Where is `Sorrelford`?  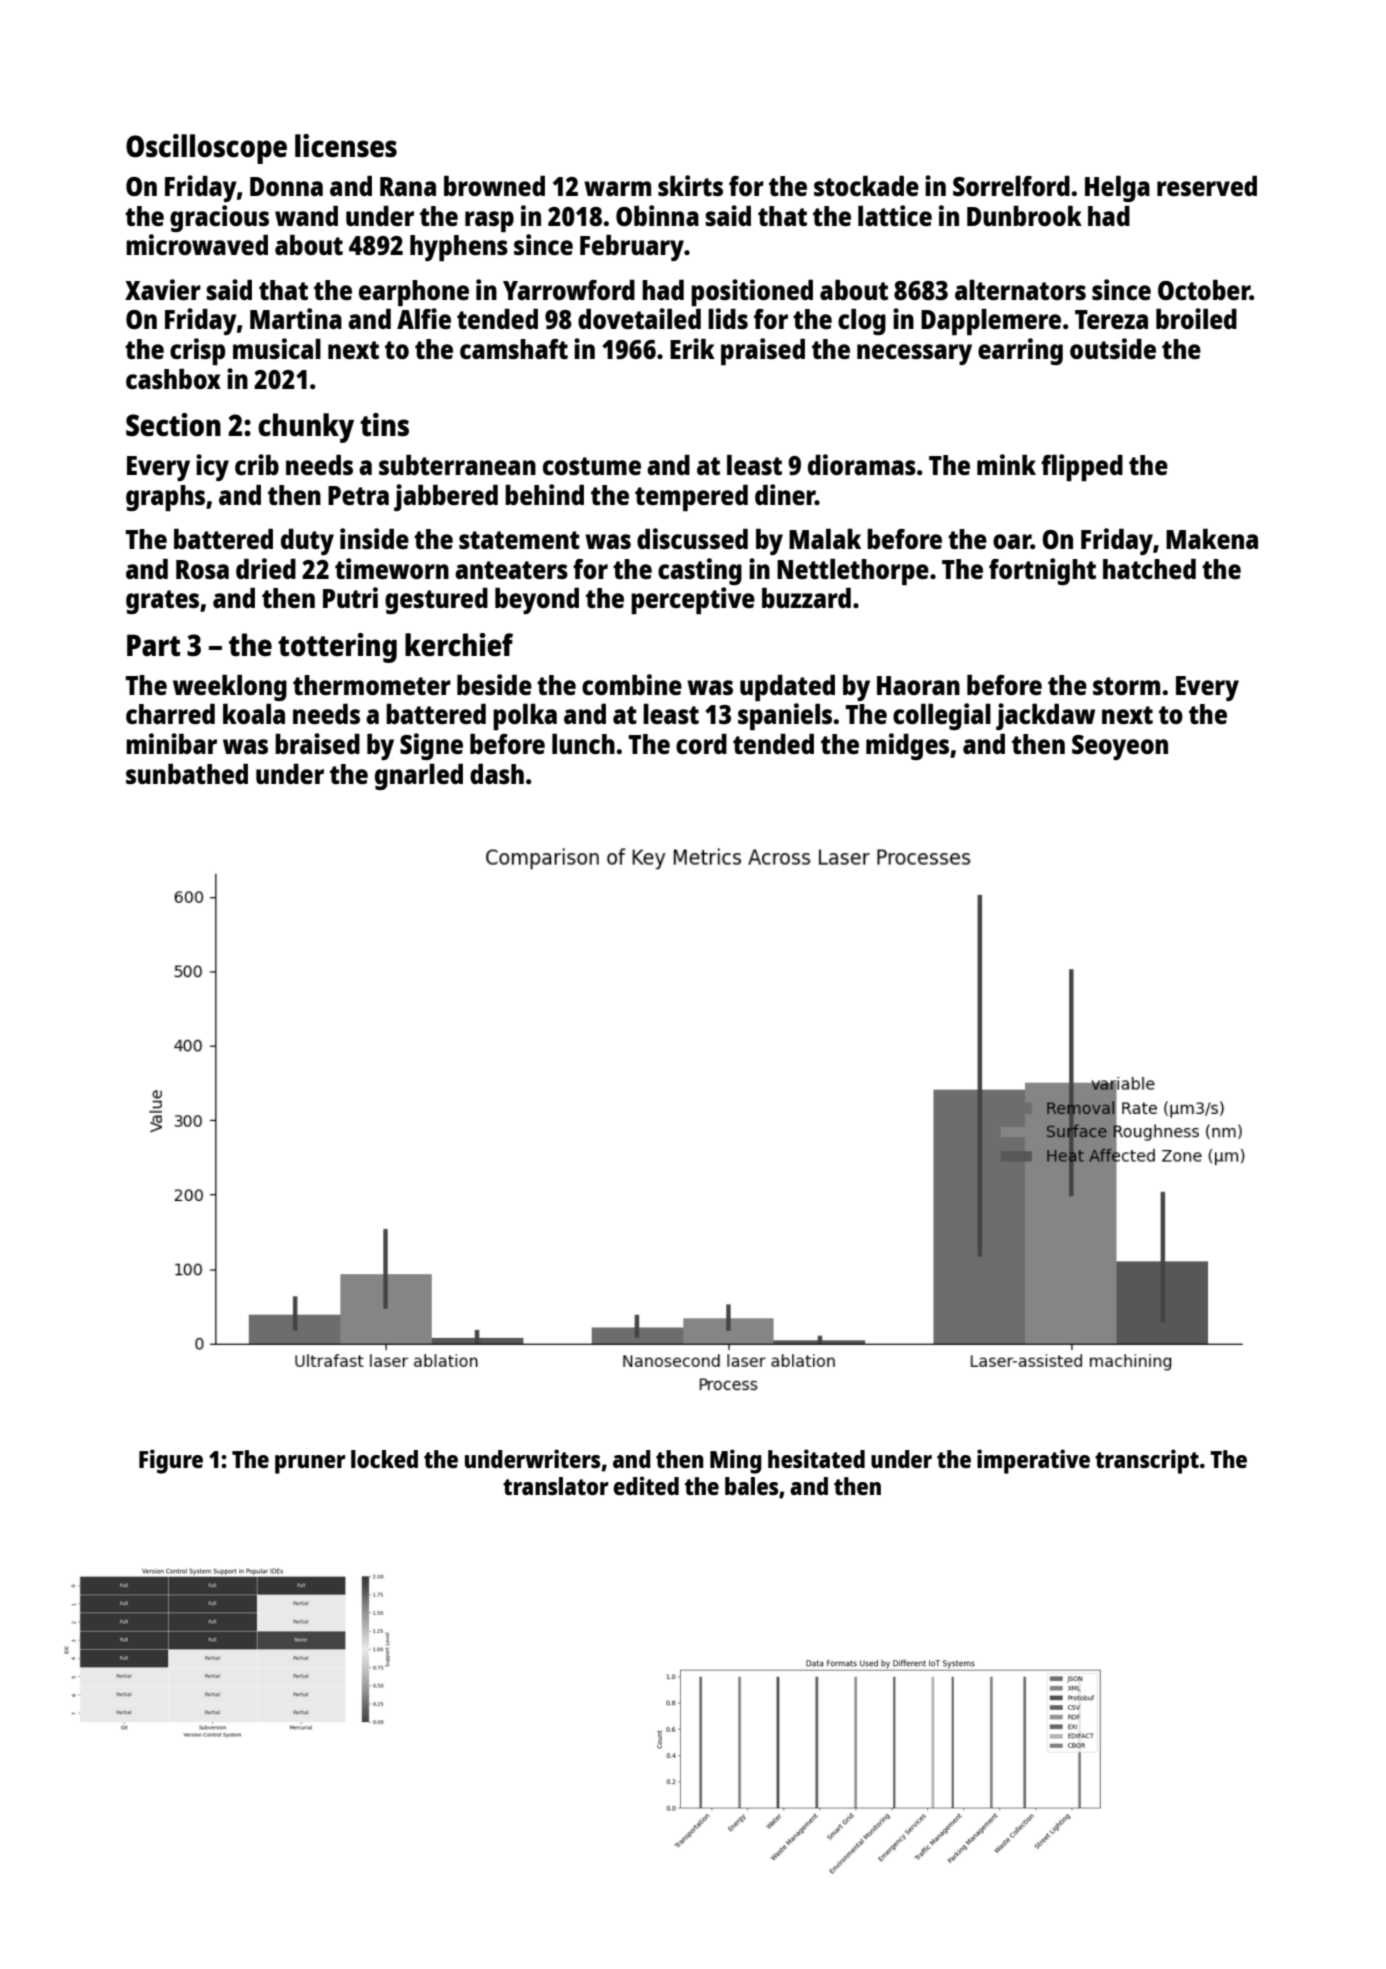
Sorrelford is located at coordinates (1011, 186).
